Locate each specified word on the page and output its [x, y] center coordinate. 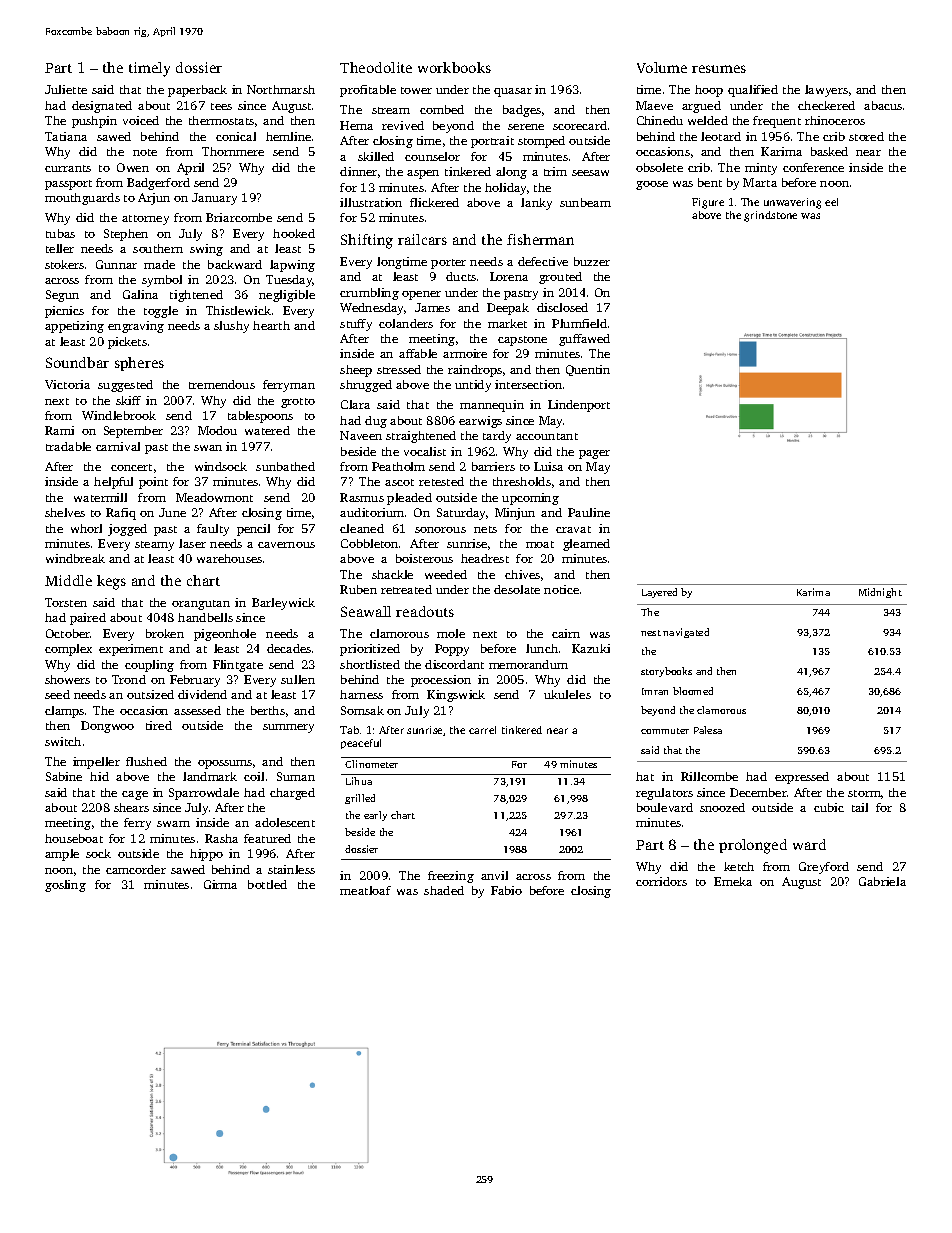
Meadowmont [214, 497]
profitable [368, 91]
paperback [197, 91]
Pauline [589, 512]
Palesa [708, 730]
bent [710, 182]
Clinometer [371, 764]
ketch [739, 866]
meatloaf [365, 890]
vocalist [425, 451]
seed [57, 694]
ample [62, 855]
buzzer [592, 261]
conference [813, 167]
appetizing [74, 327]
